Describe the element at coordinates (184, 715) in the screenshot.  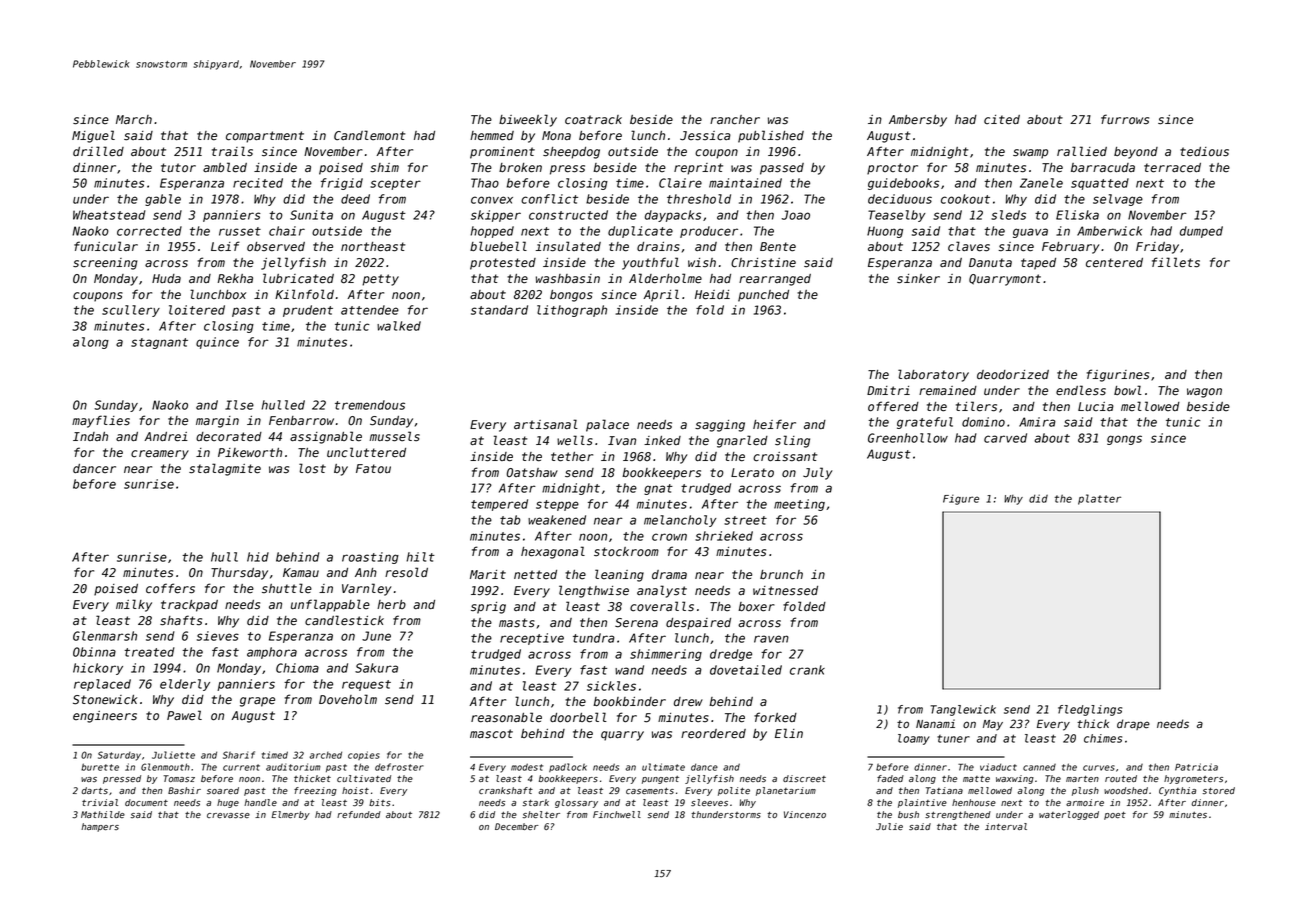
I see `Pawel` at that location.
